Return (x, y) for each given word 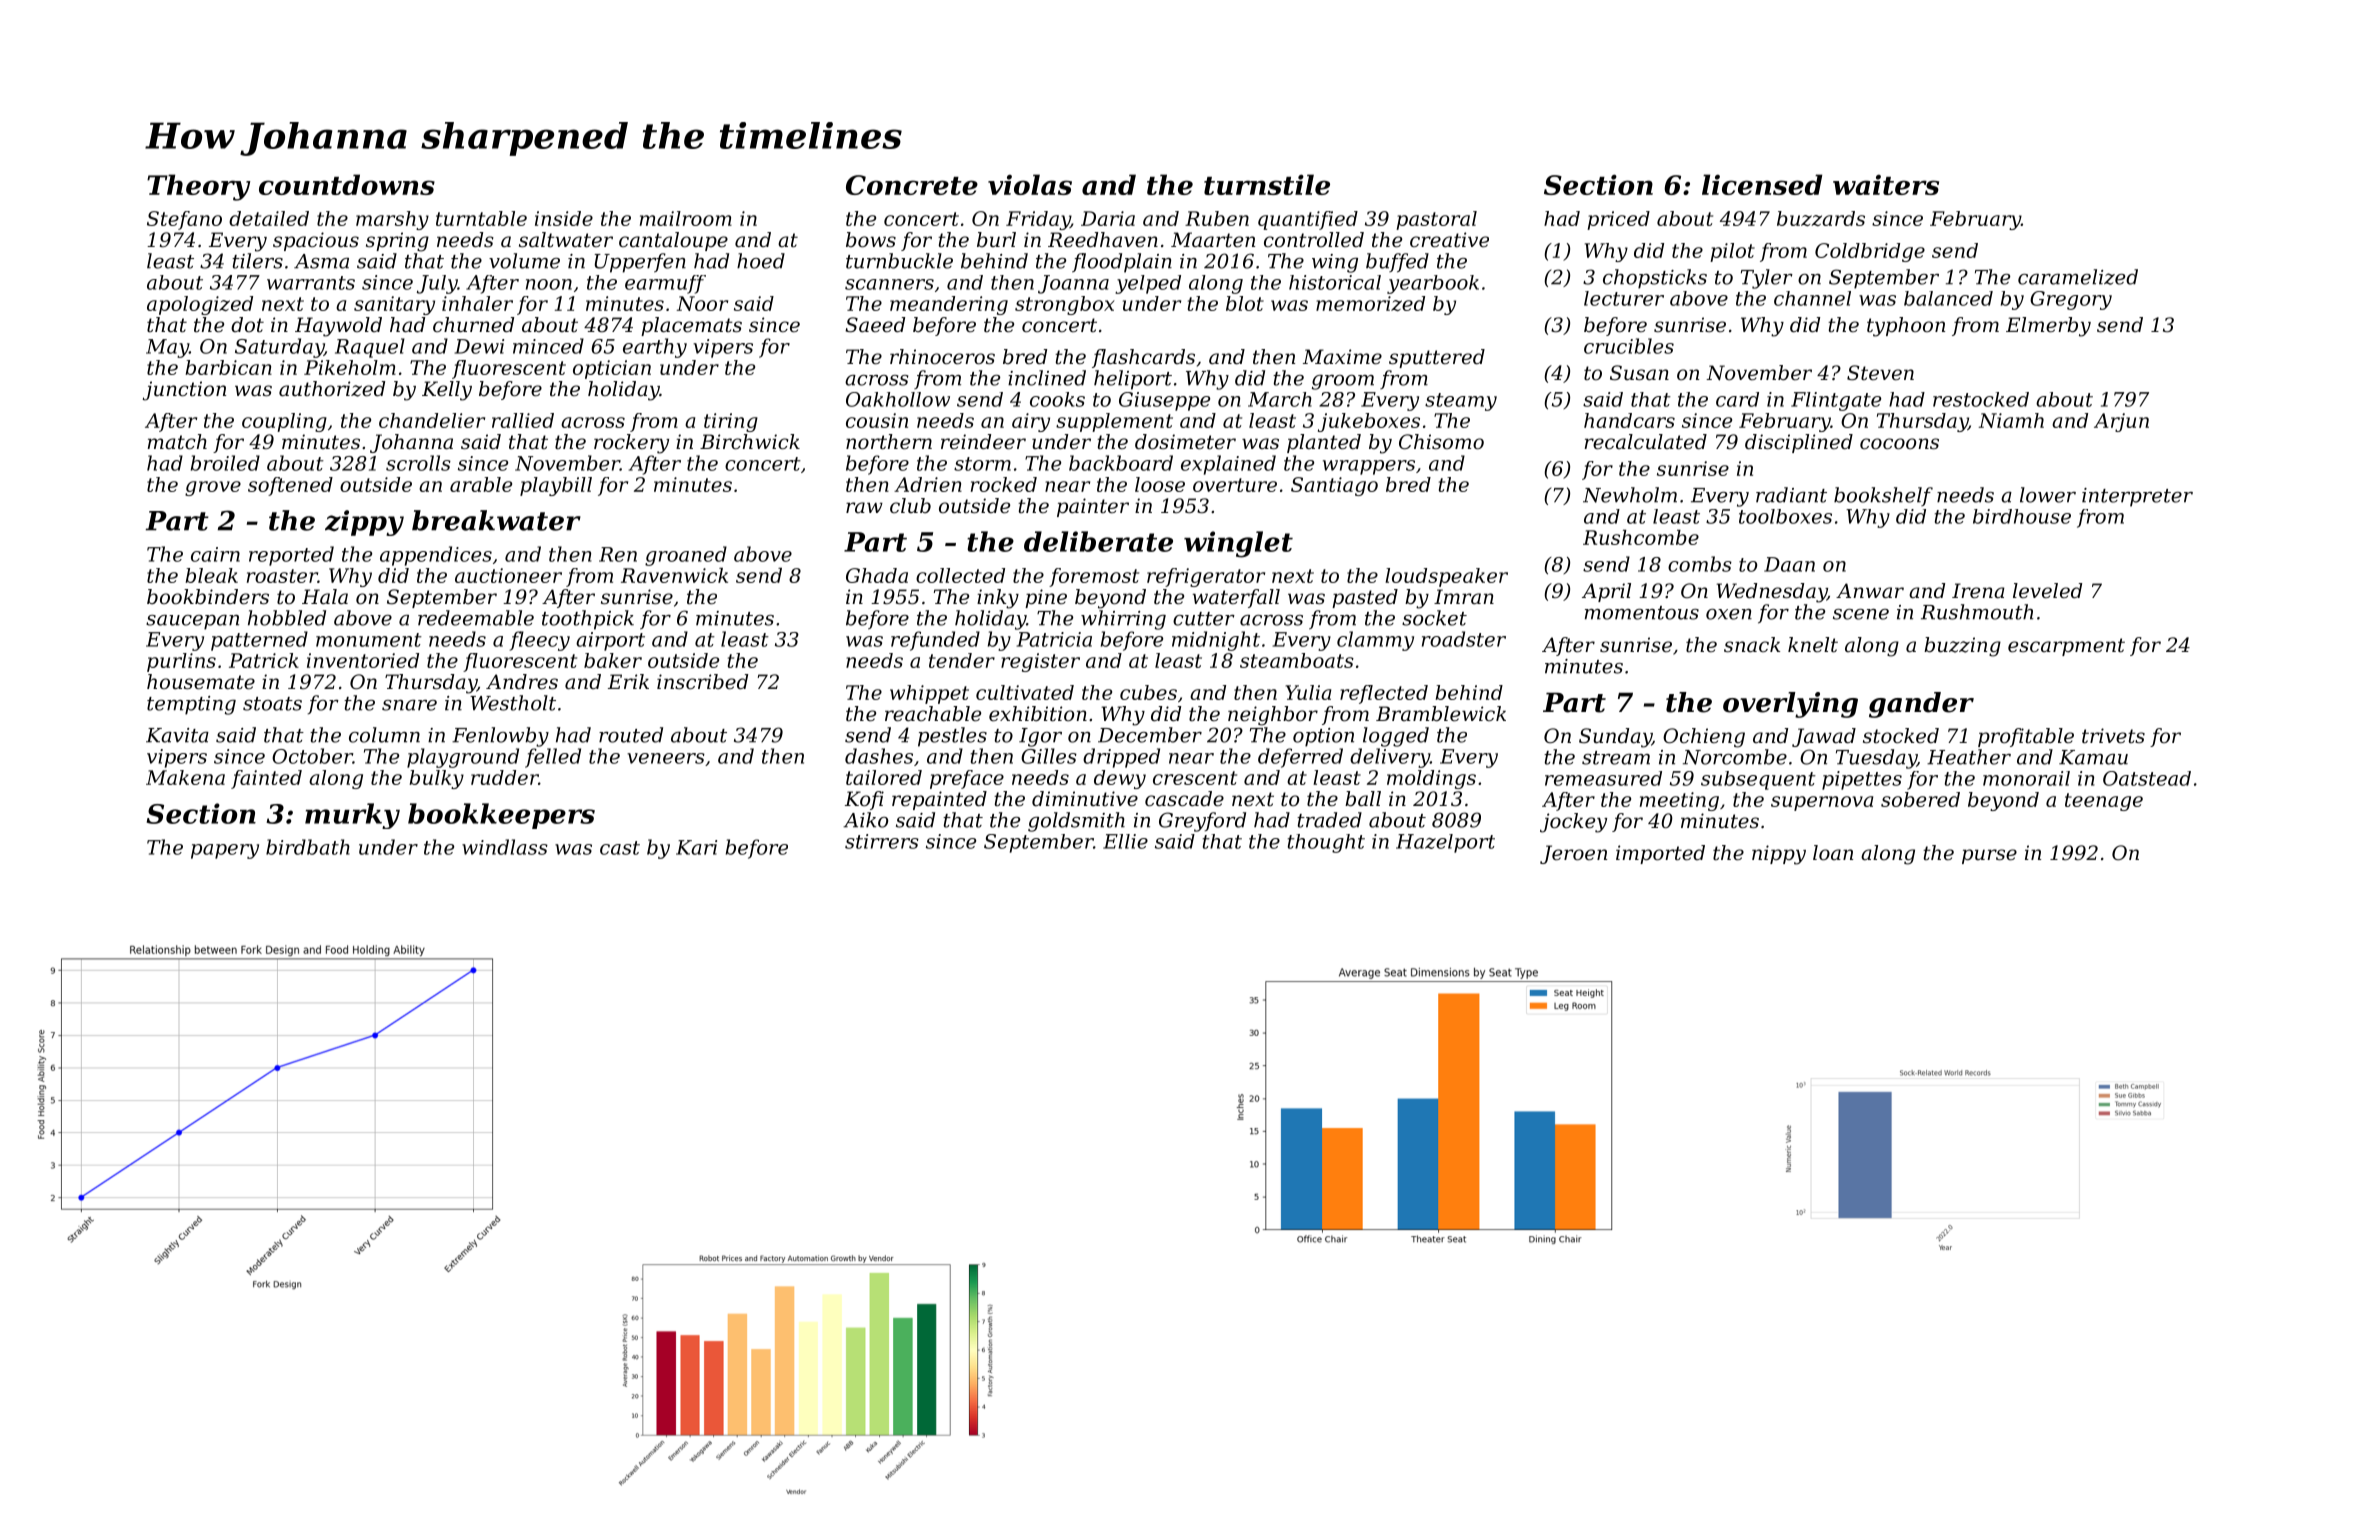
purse (1989, 856)
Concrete (912, 185)
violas (1030, 184)
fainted (266, 779)
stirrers (882, 841)
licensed (1762, 184)
